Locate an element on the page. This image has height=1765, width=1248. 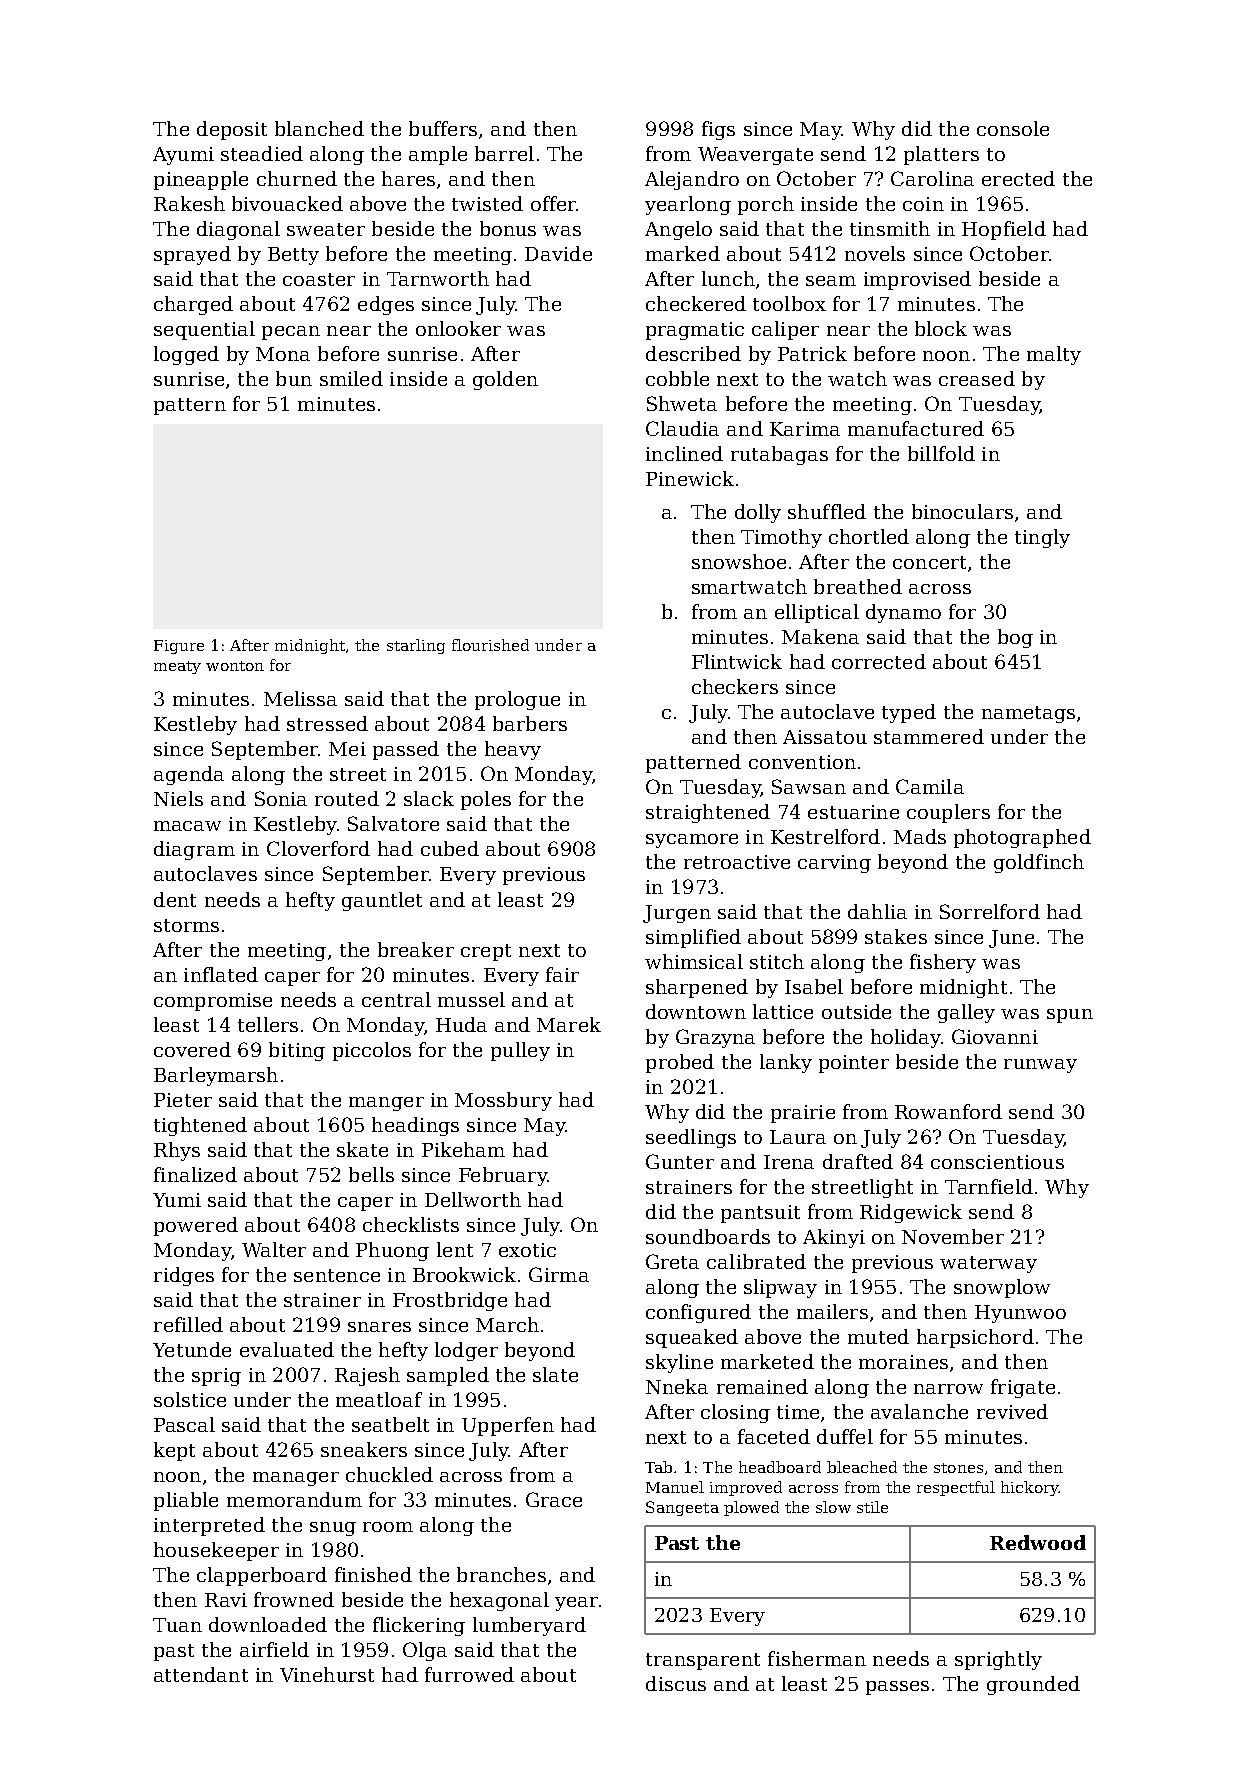
figs is located at coordinates (718, 130).
